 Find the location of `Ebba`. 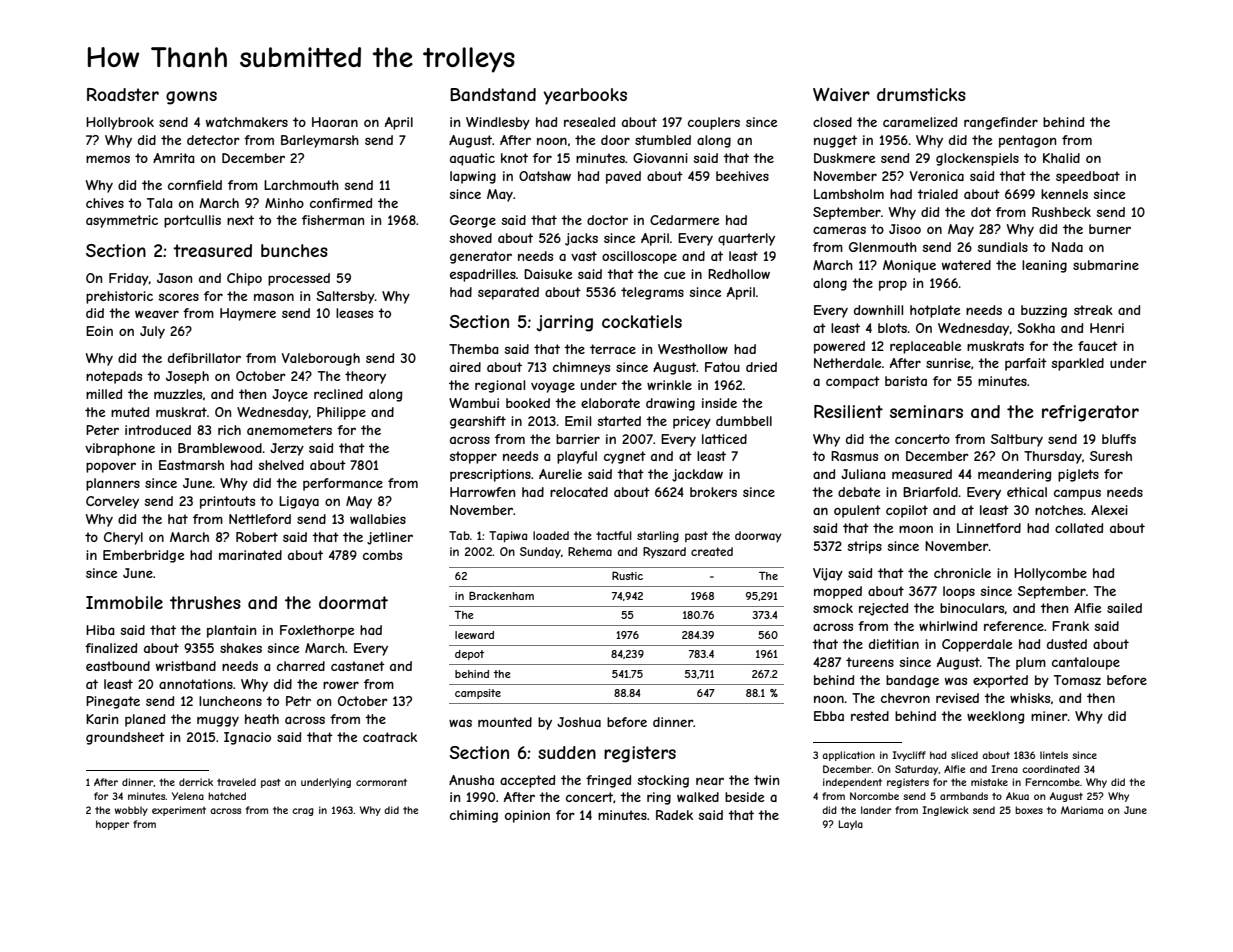

Ebba is located at coordinates (829, 716).
